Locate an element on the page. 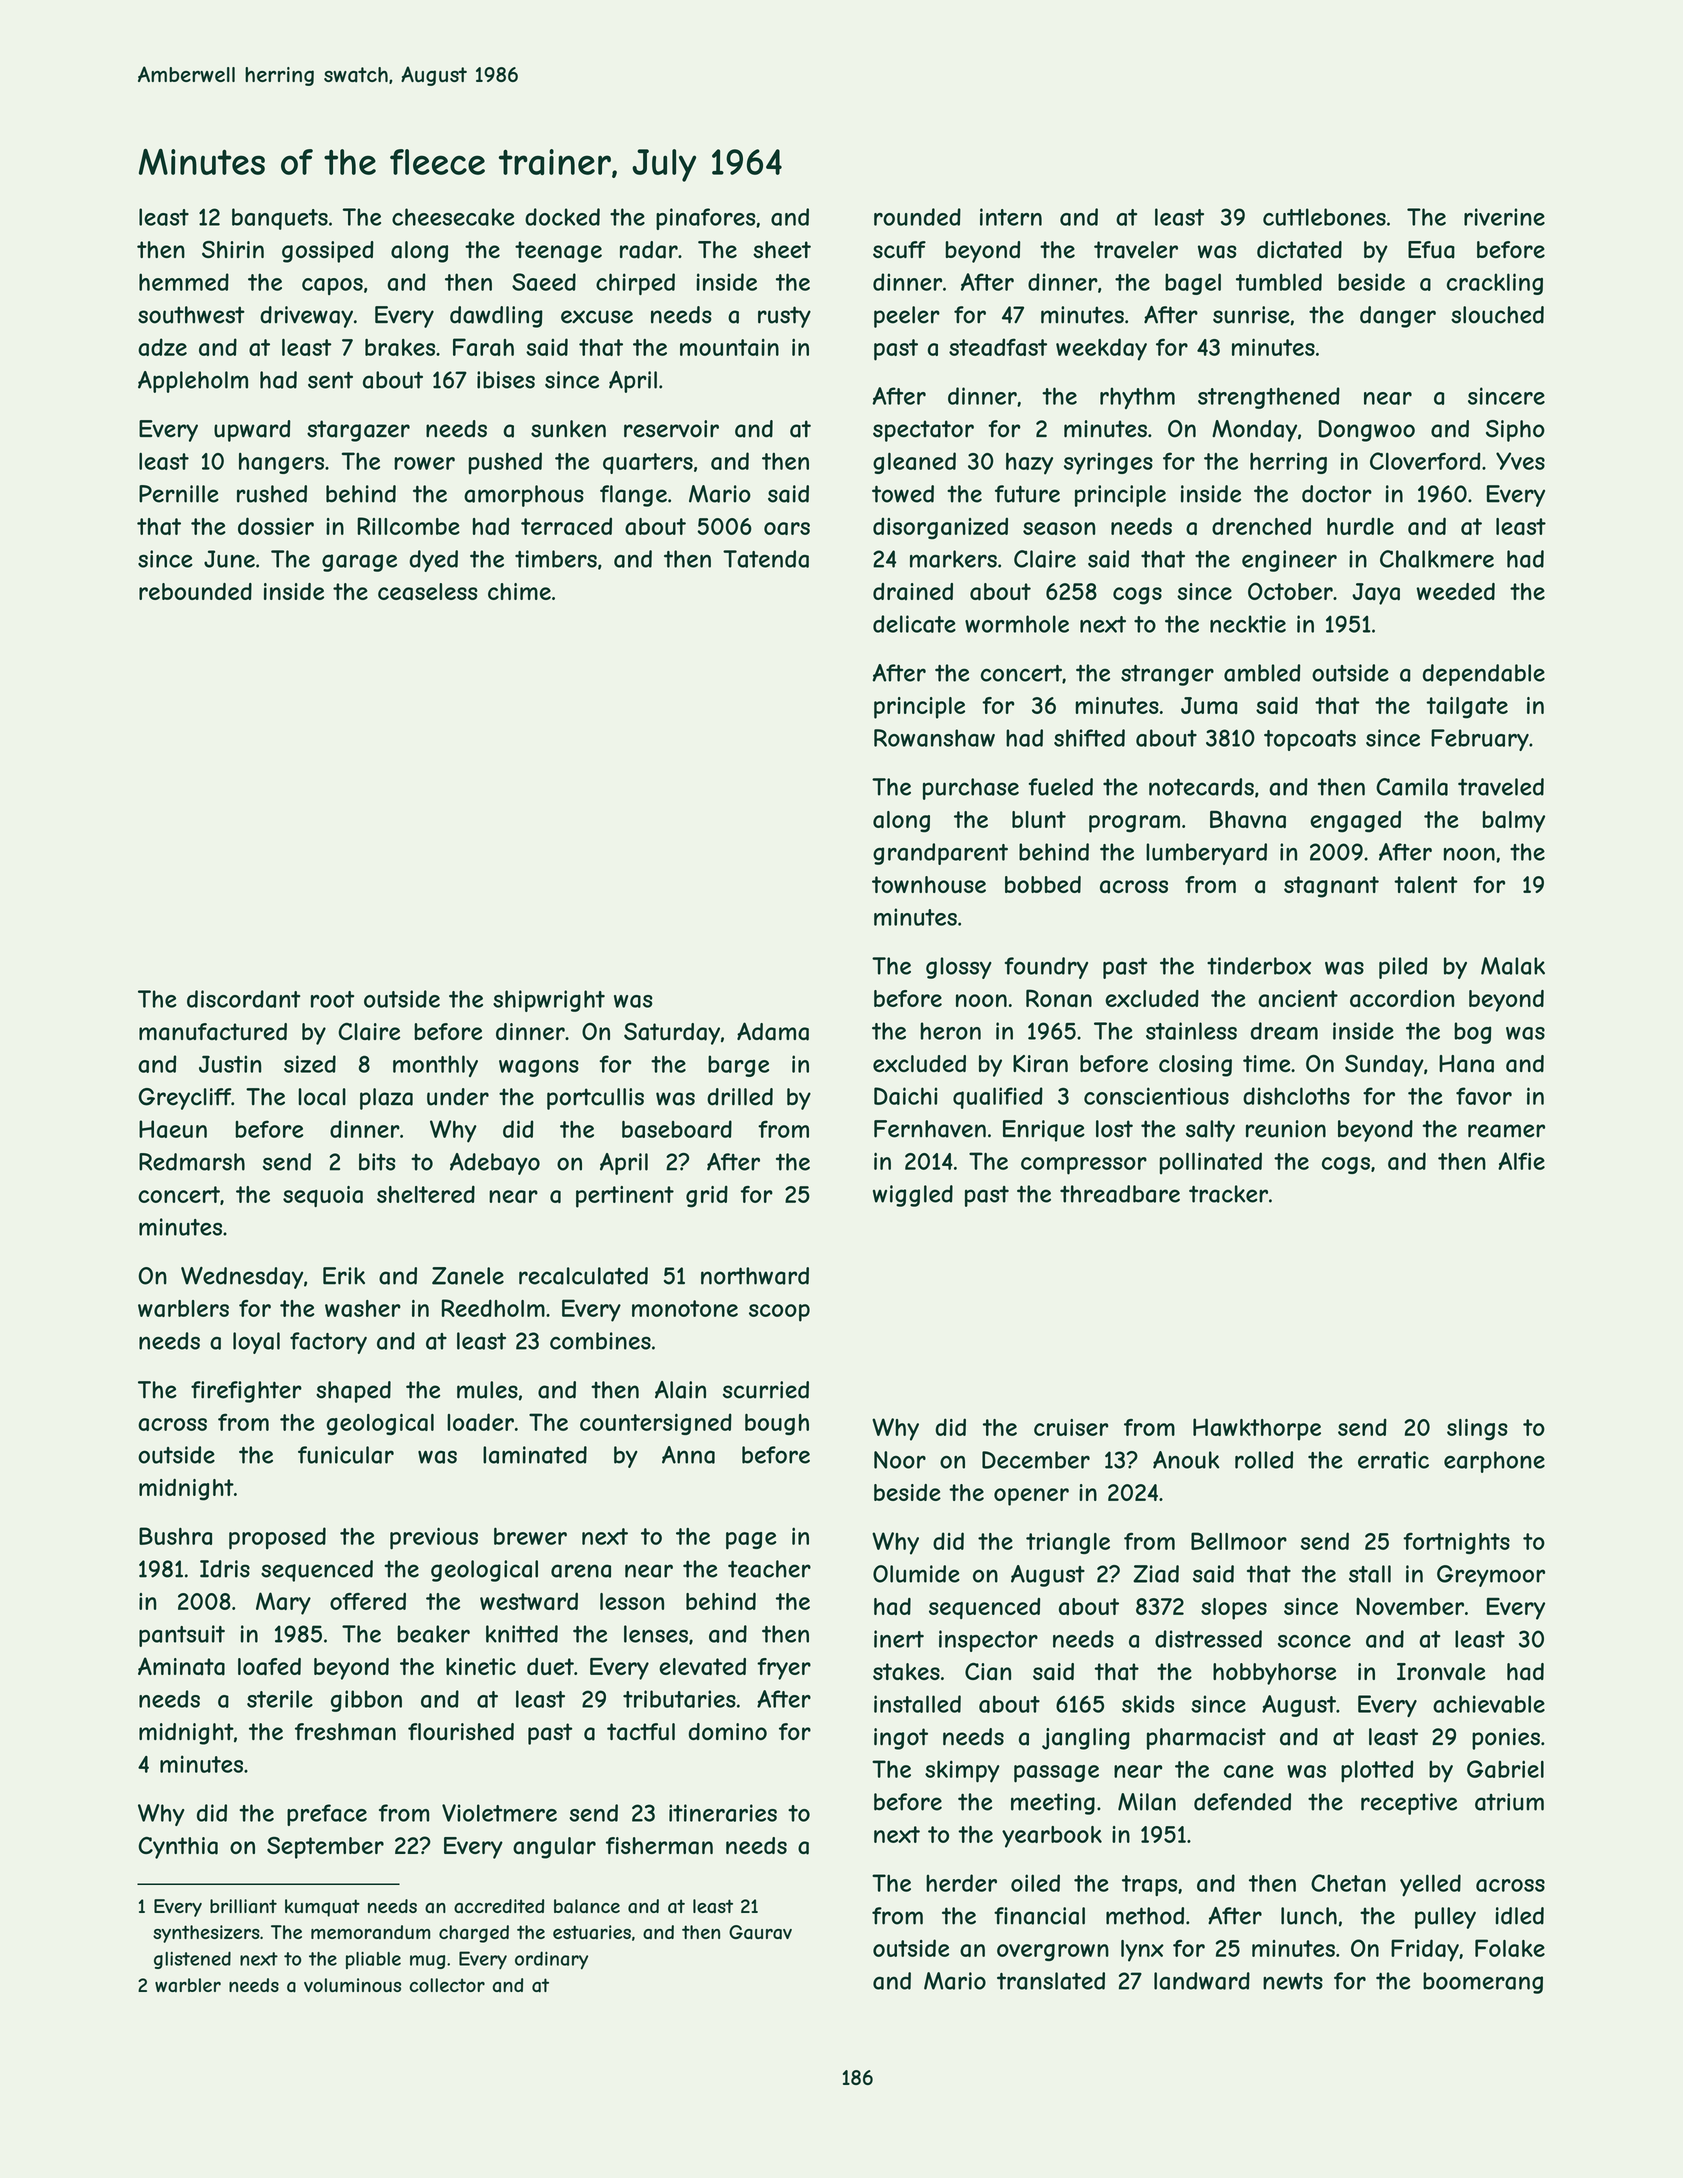 This image has width=1683, height=2178. Gaurav is located at coordinates (760, 1932).
